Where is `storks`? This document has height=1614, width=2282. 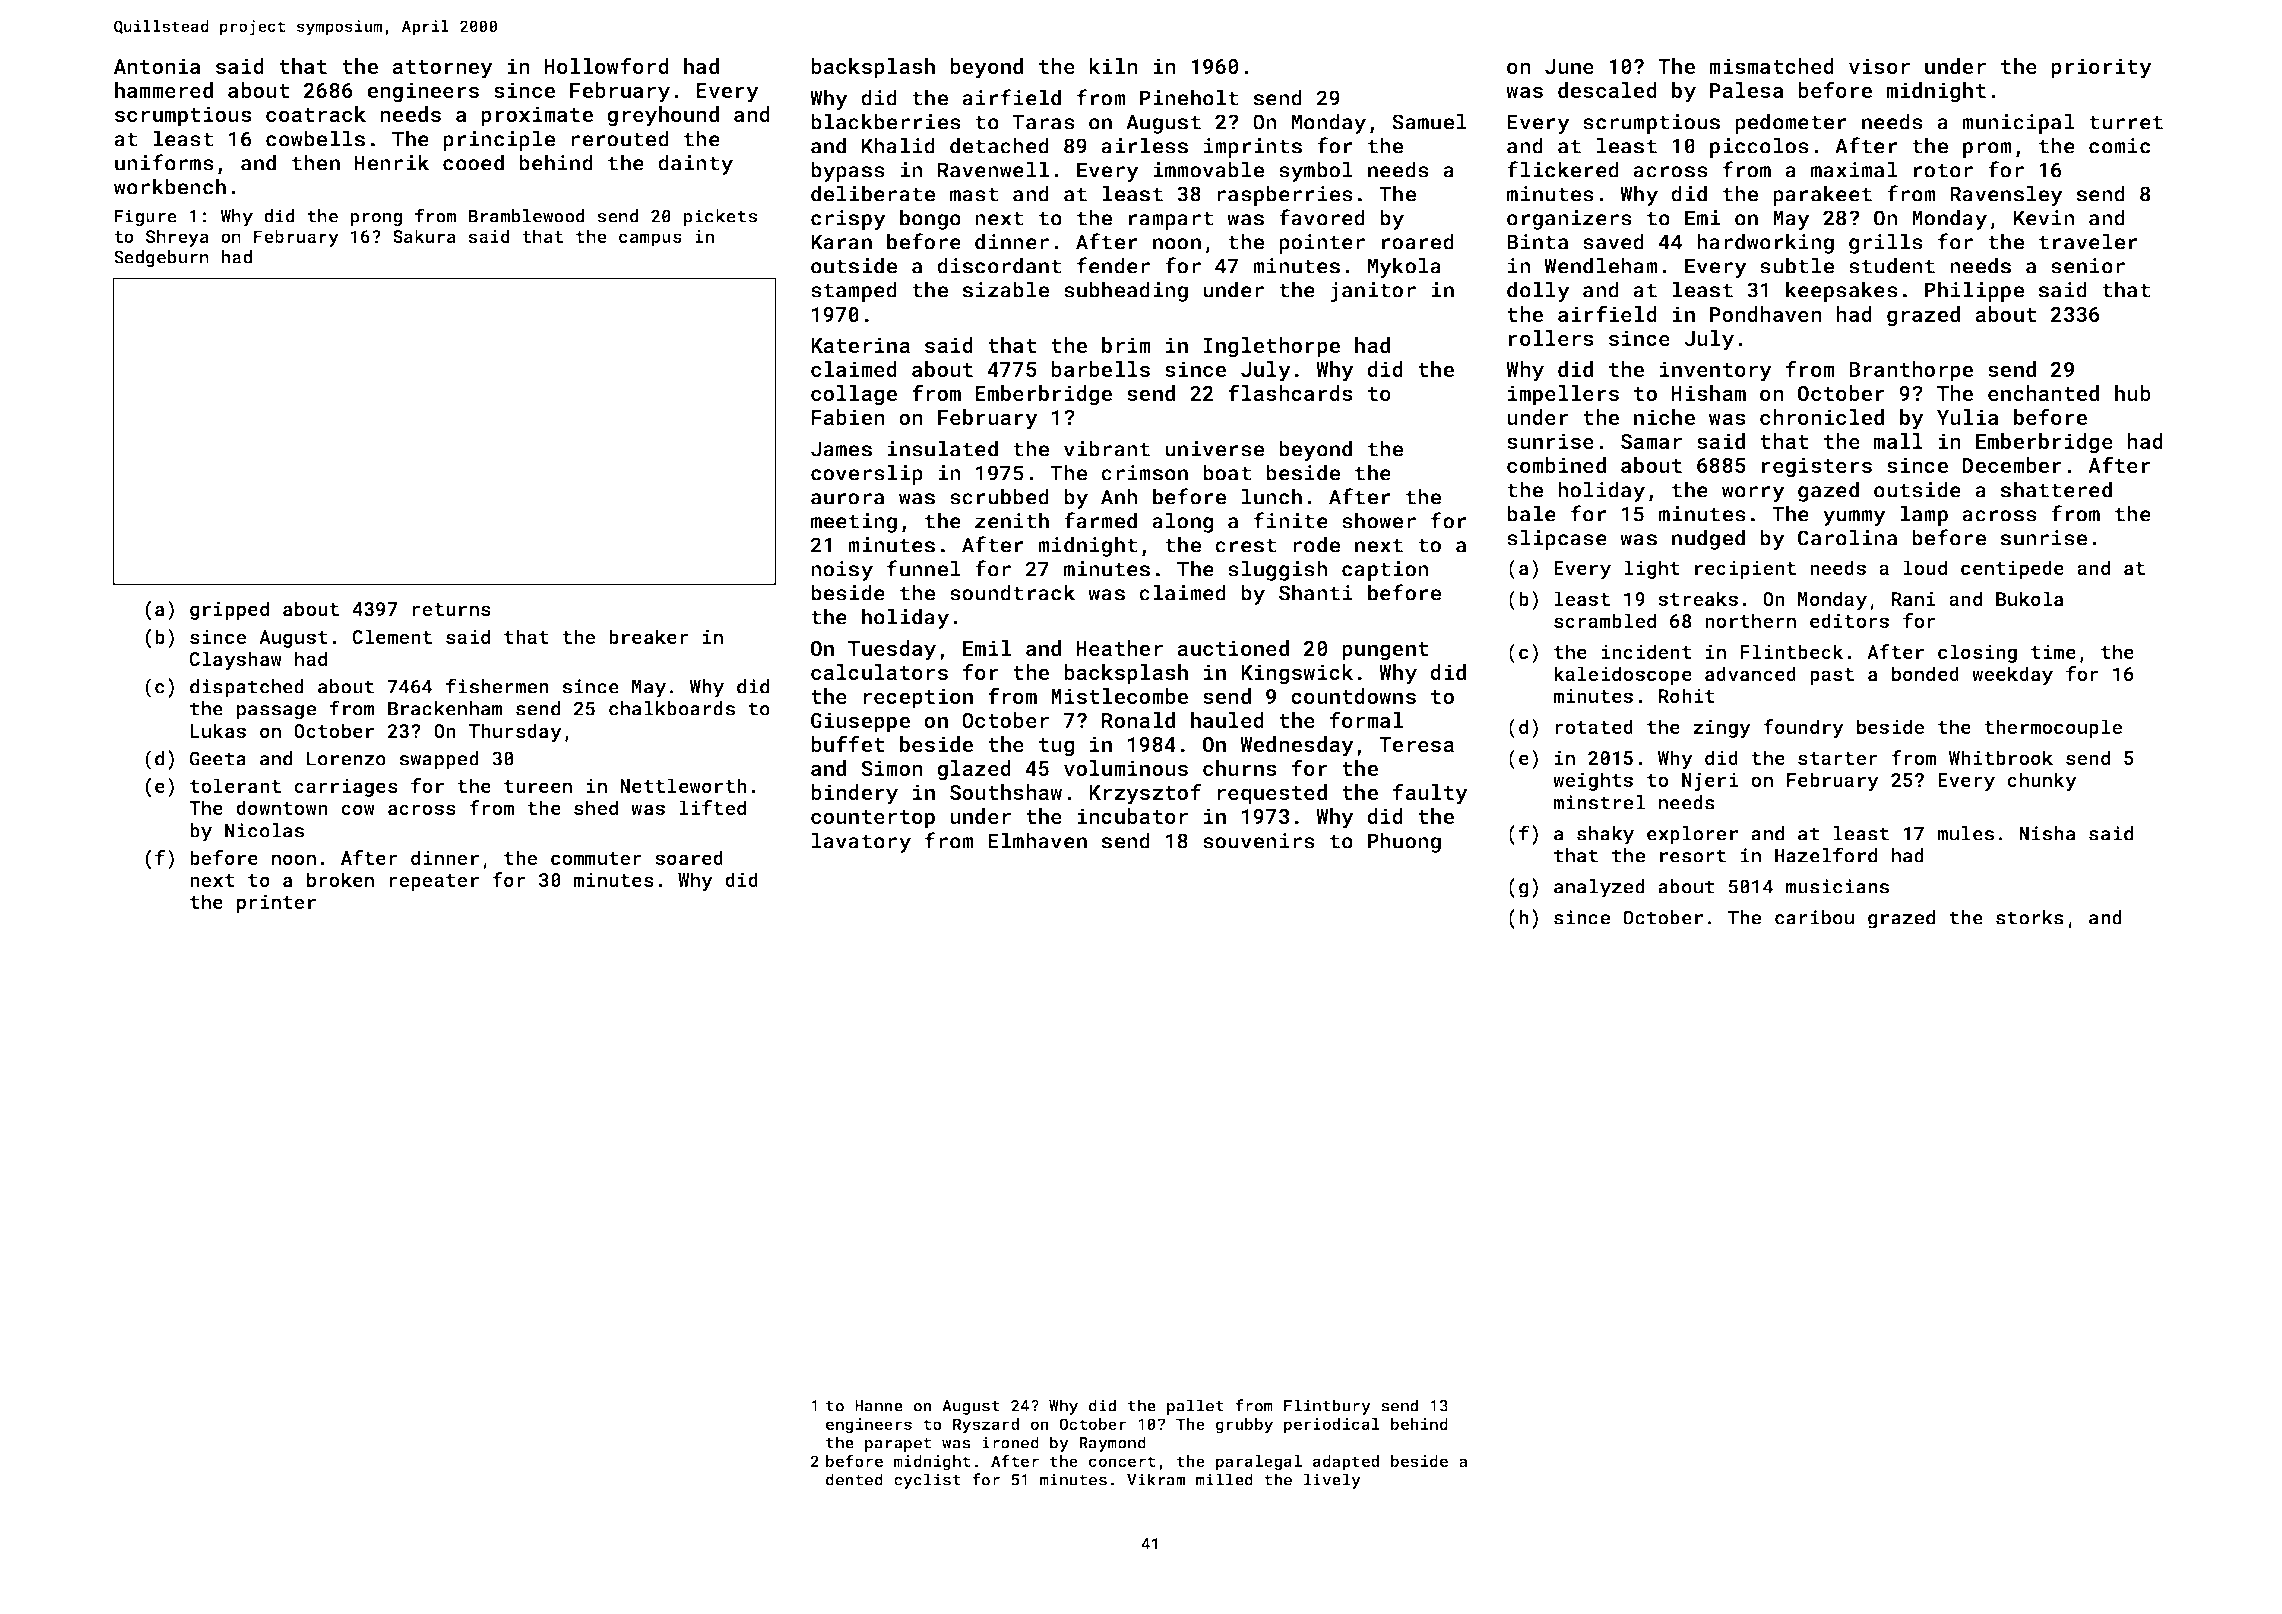
storks is located at coordinates (2030, 917).
